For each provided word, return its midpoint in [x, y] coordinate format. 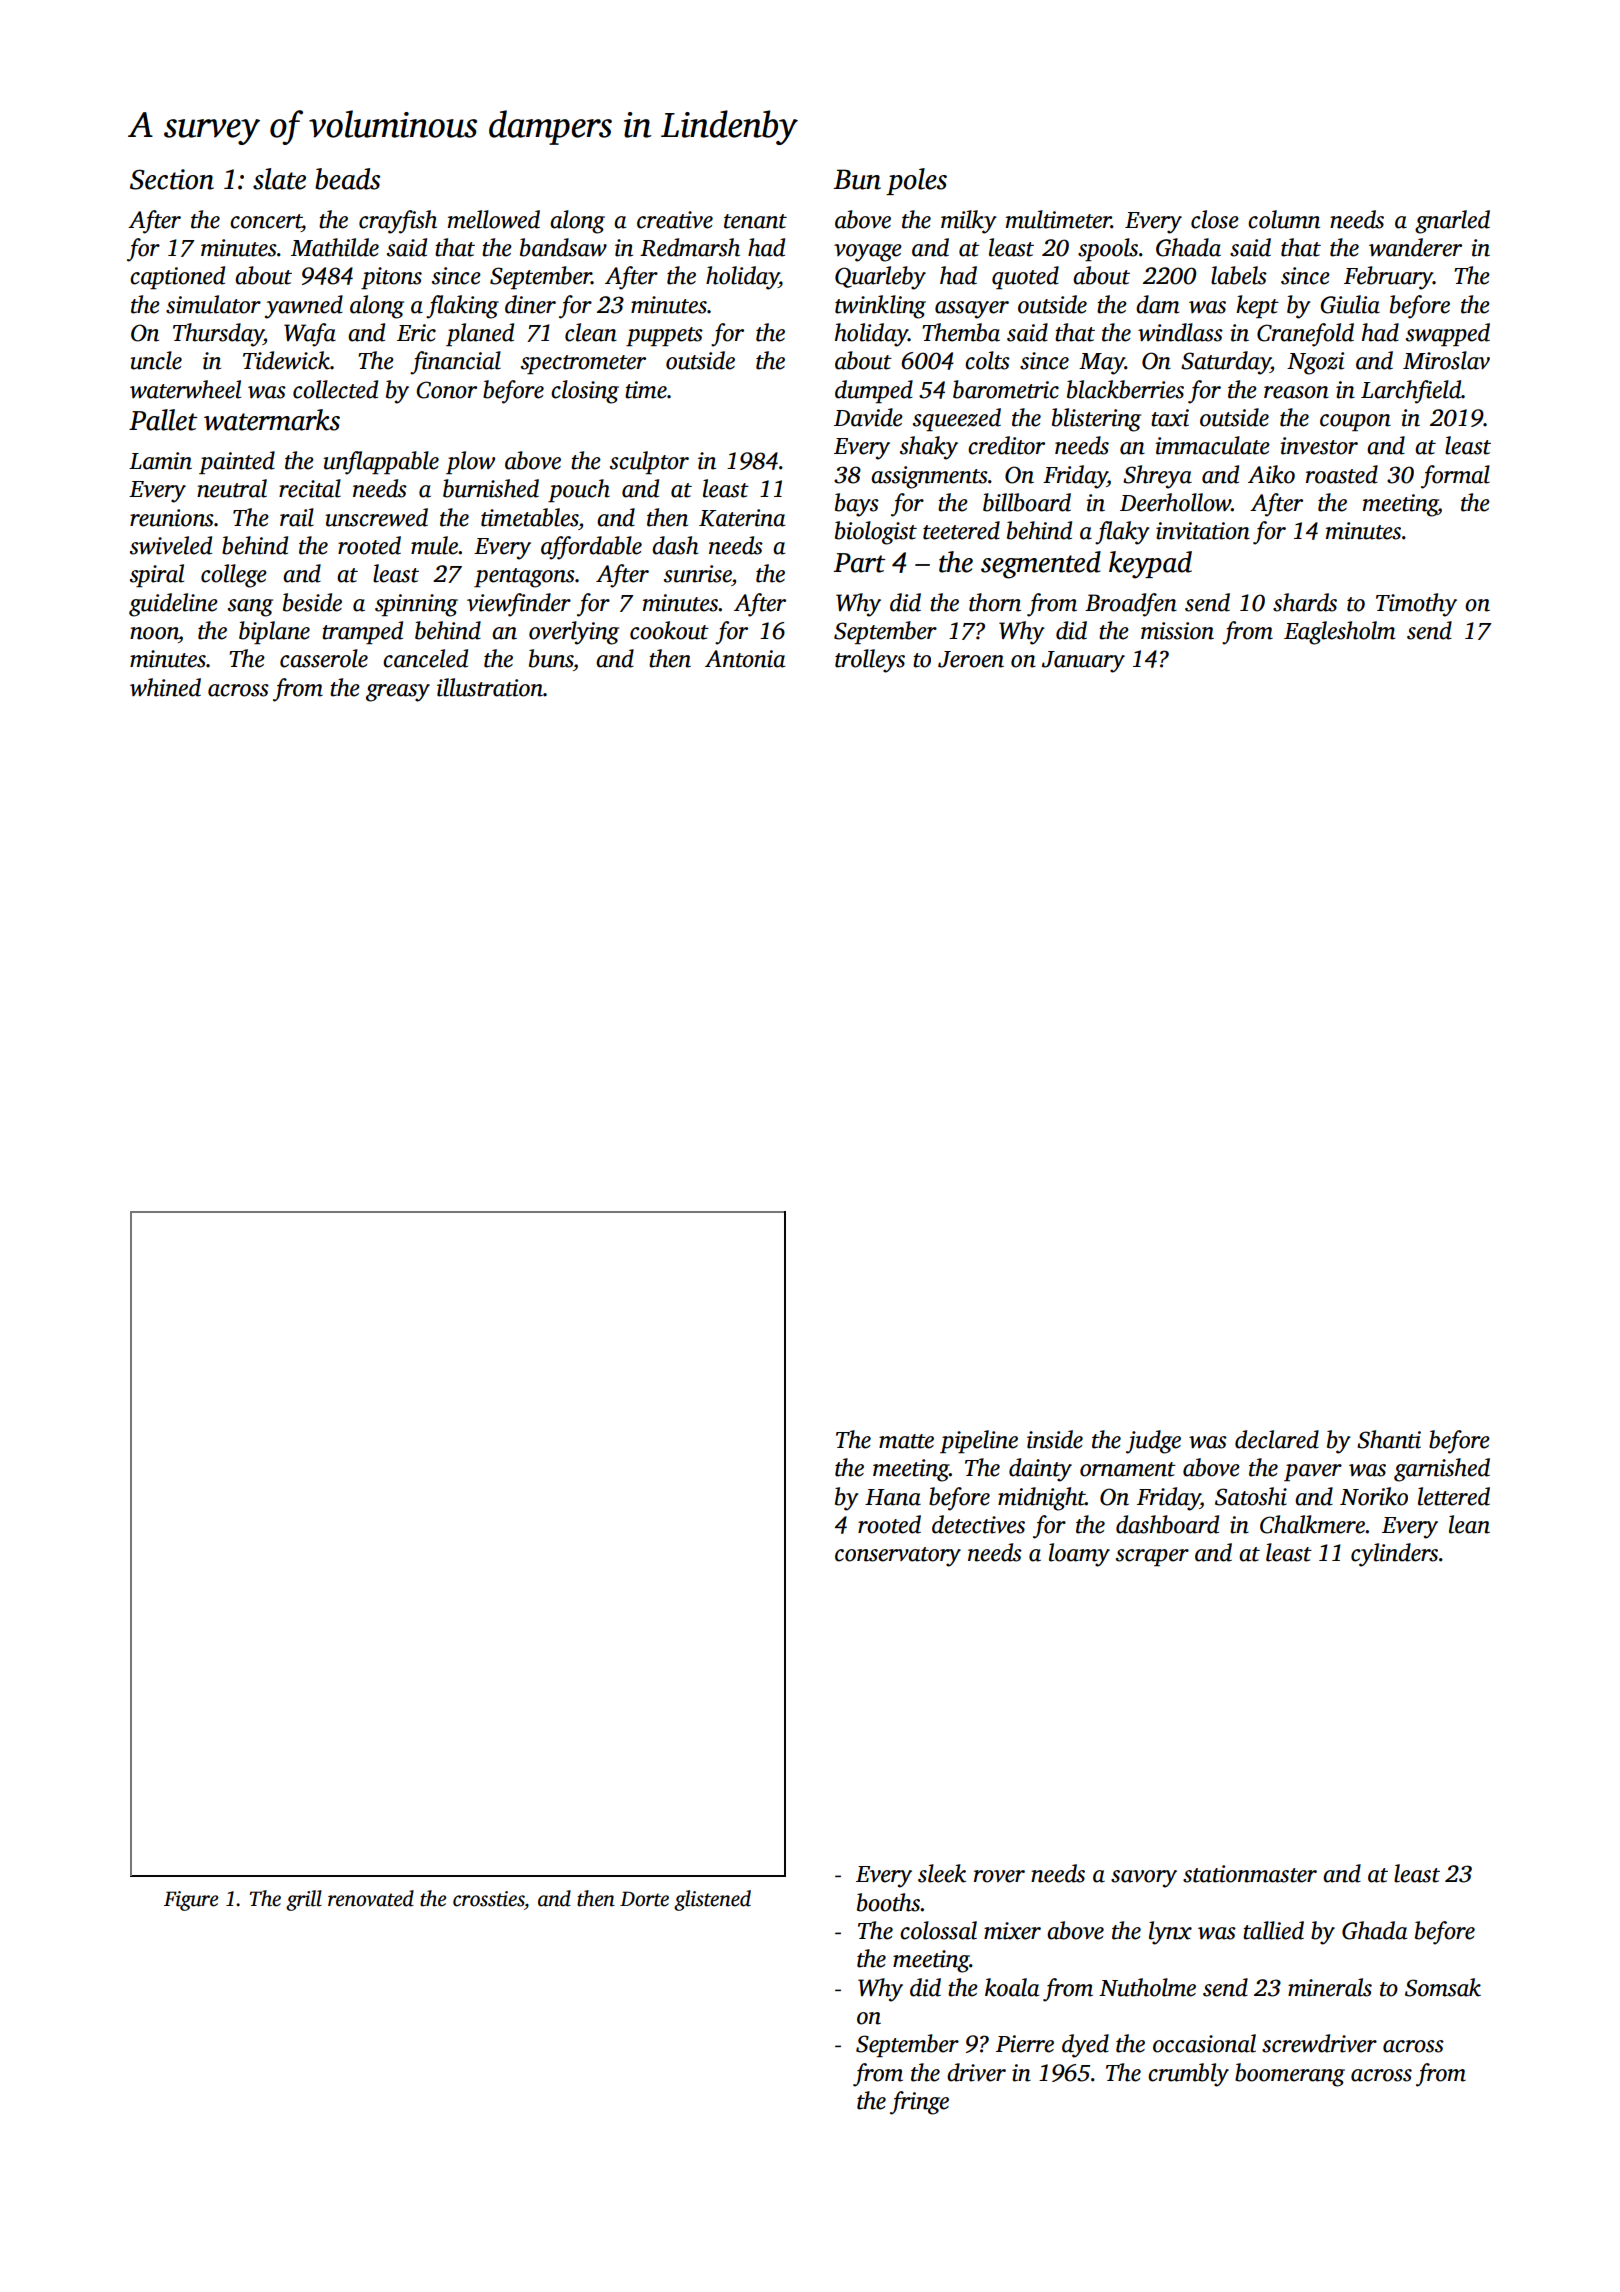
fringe [919, 2103]
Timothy [1416, 605]
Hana [893, 1497]
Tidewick [286, 360]
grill [304, 1900]
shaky [929, 448]
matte [906, 1441]
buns [551, 658]
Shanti [1389, 1439]
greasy [398, 693]
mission [1177, 631]
